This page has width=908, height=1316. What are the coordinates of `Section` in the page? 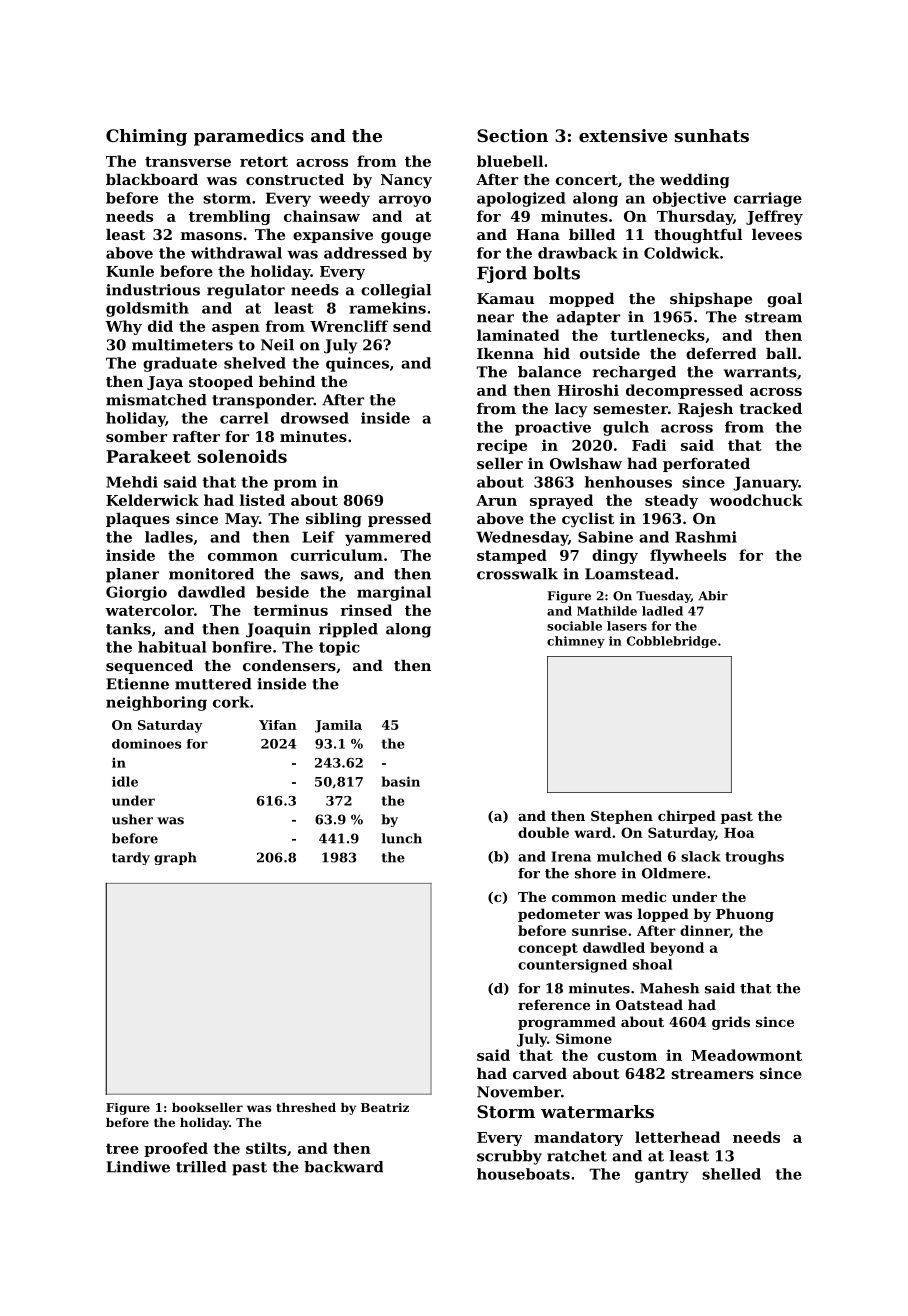 It's located at (512, 135).
